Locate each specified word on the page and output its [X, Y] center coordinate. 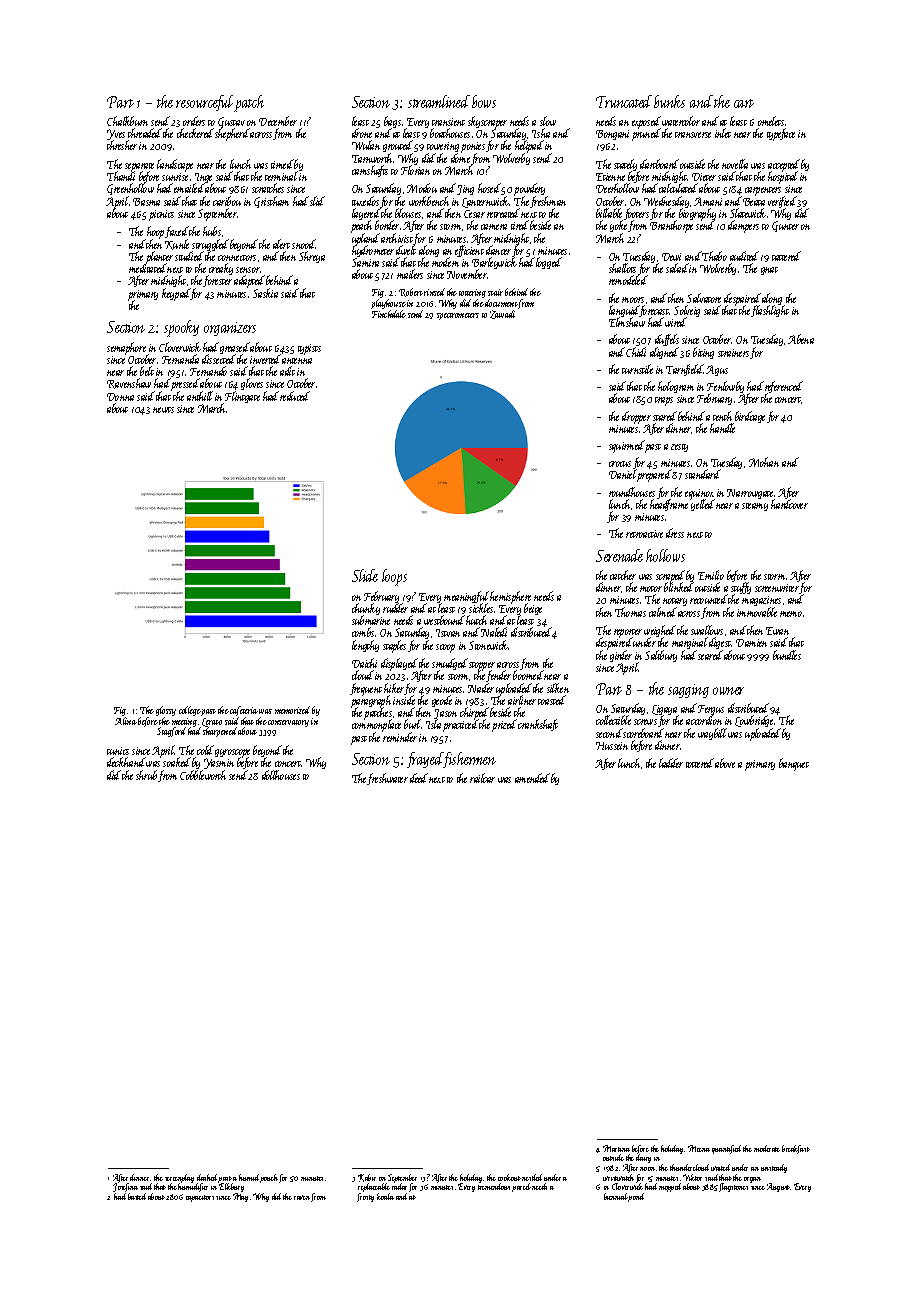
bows [484, 101]
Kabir [367, 1178]
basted [137, 1196]
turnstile [637, 369]
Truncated [624, 101]
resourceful [205, 103]
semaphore [128, 348]
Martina [616, 1148]
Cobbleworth [203, 775]
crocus [620, 464]
